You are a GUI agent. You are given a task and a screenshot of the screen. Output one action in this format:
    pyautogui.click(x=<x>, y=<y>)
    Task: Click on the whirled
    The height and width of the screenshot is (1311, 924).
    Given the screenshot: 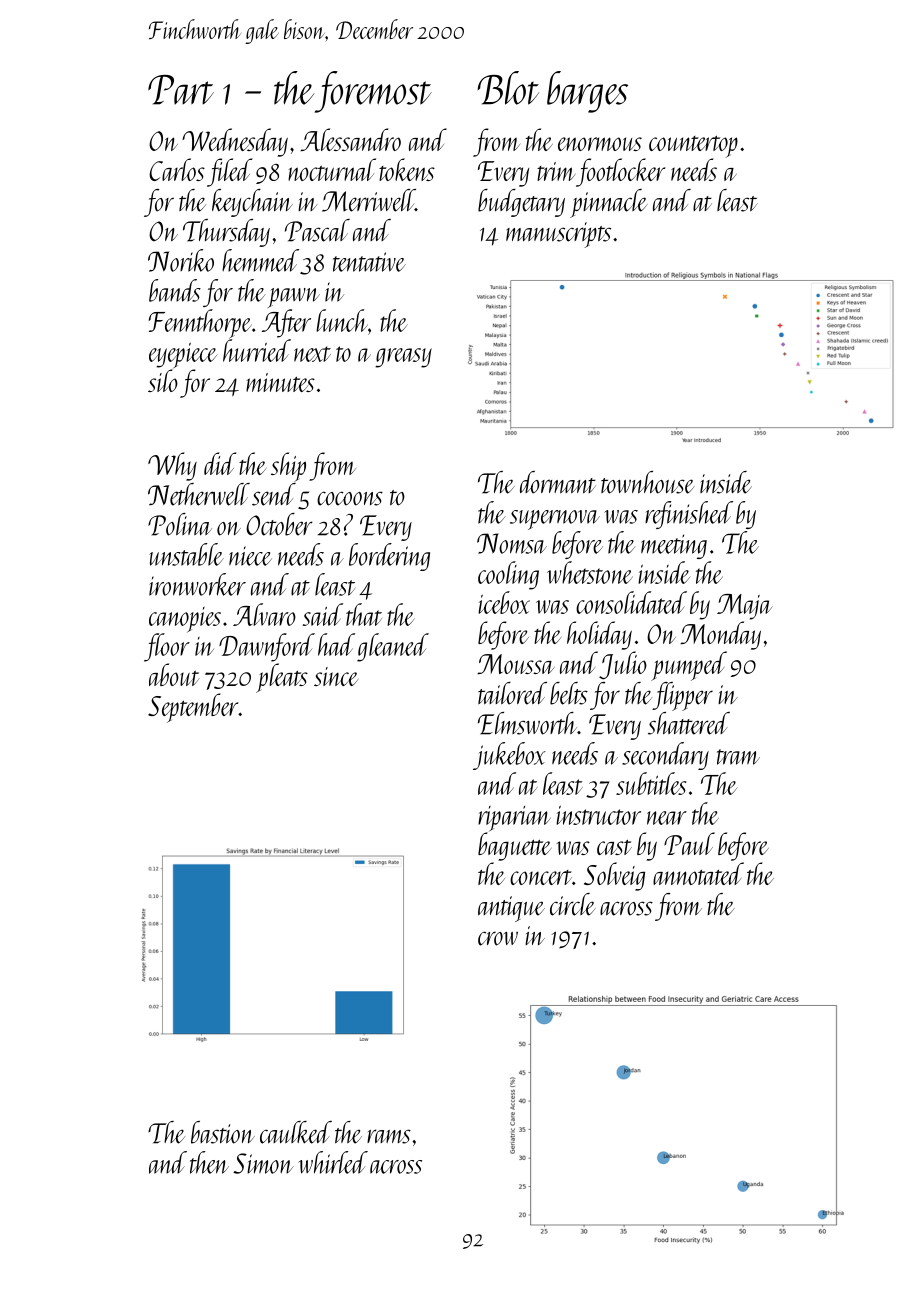 What is the action you would take?
    pyautogui.click(x=333, y=1162)
